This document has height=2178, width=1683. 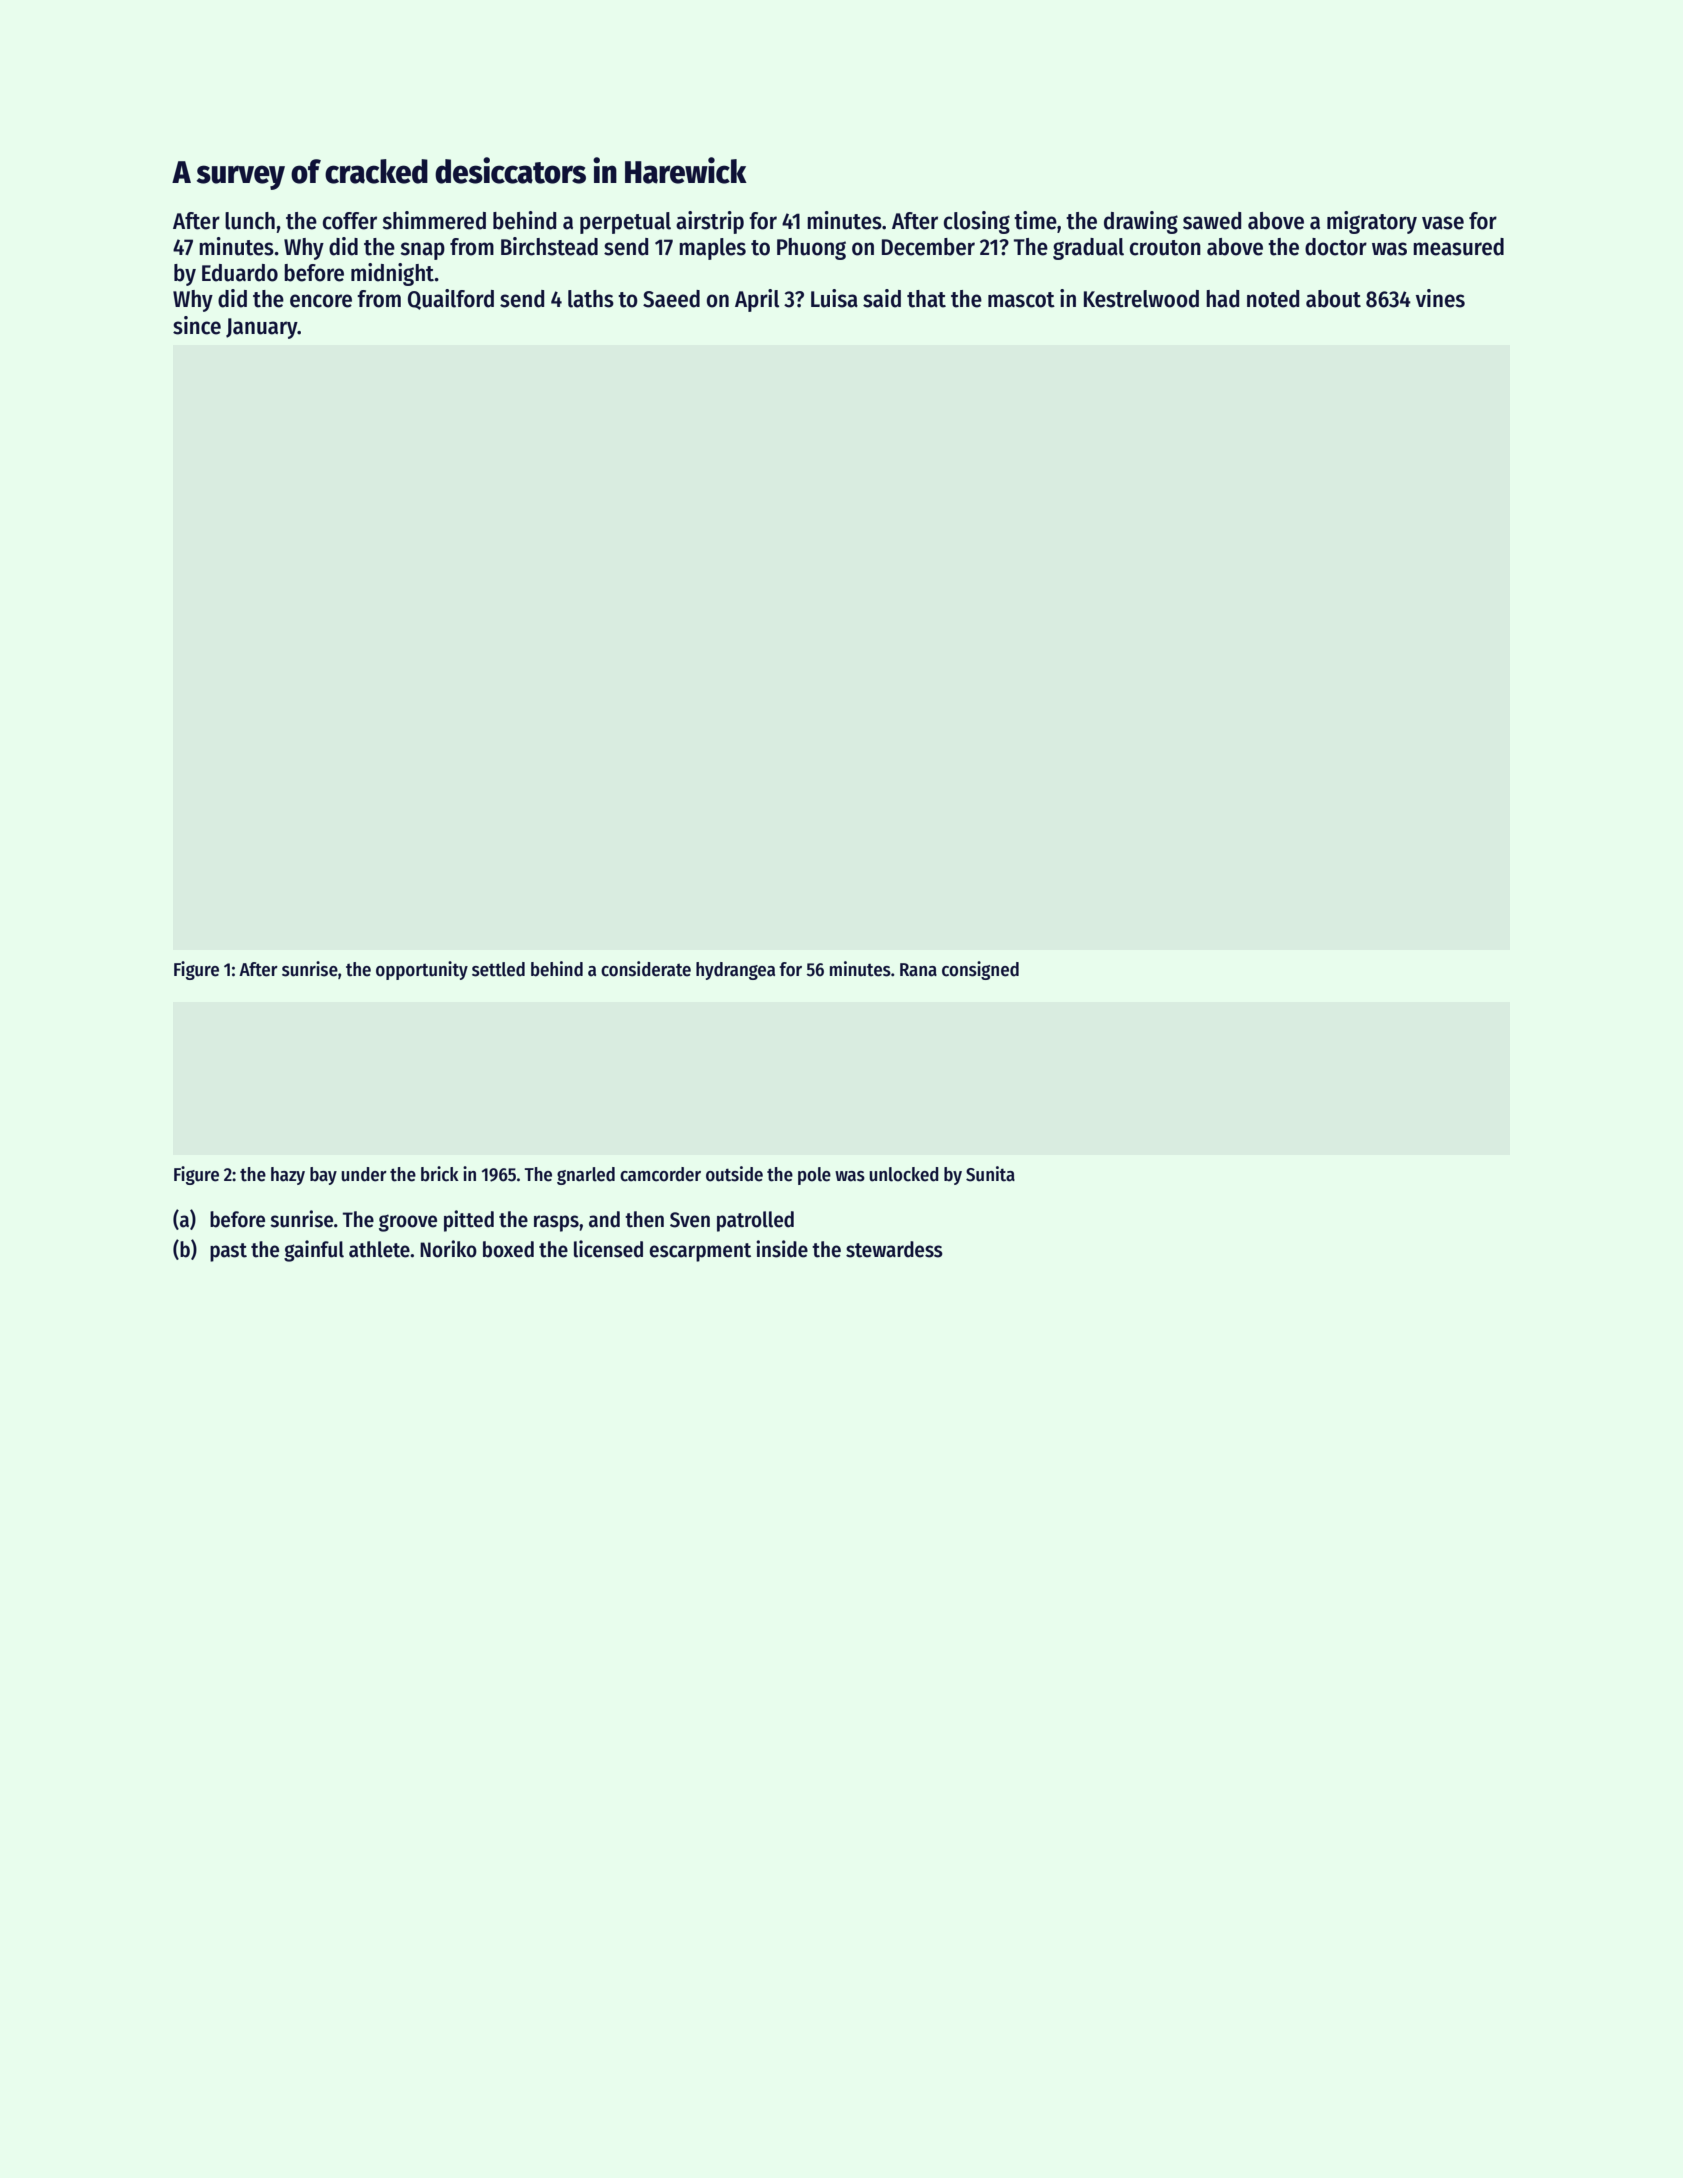 I want to click on April, so click(x=757, y=300).
